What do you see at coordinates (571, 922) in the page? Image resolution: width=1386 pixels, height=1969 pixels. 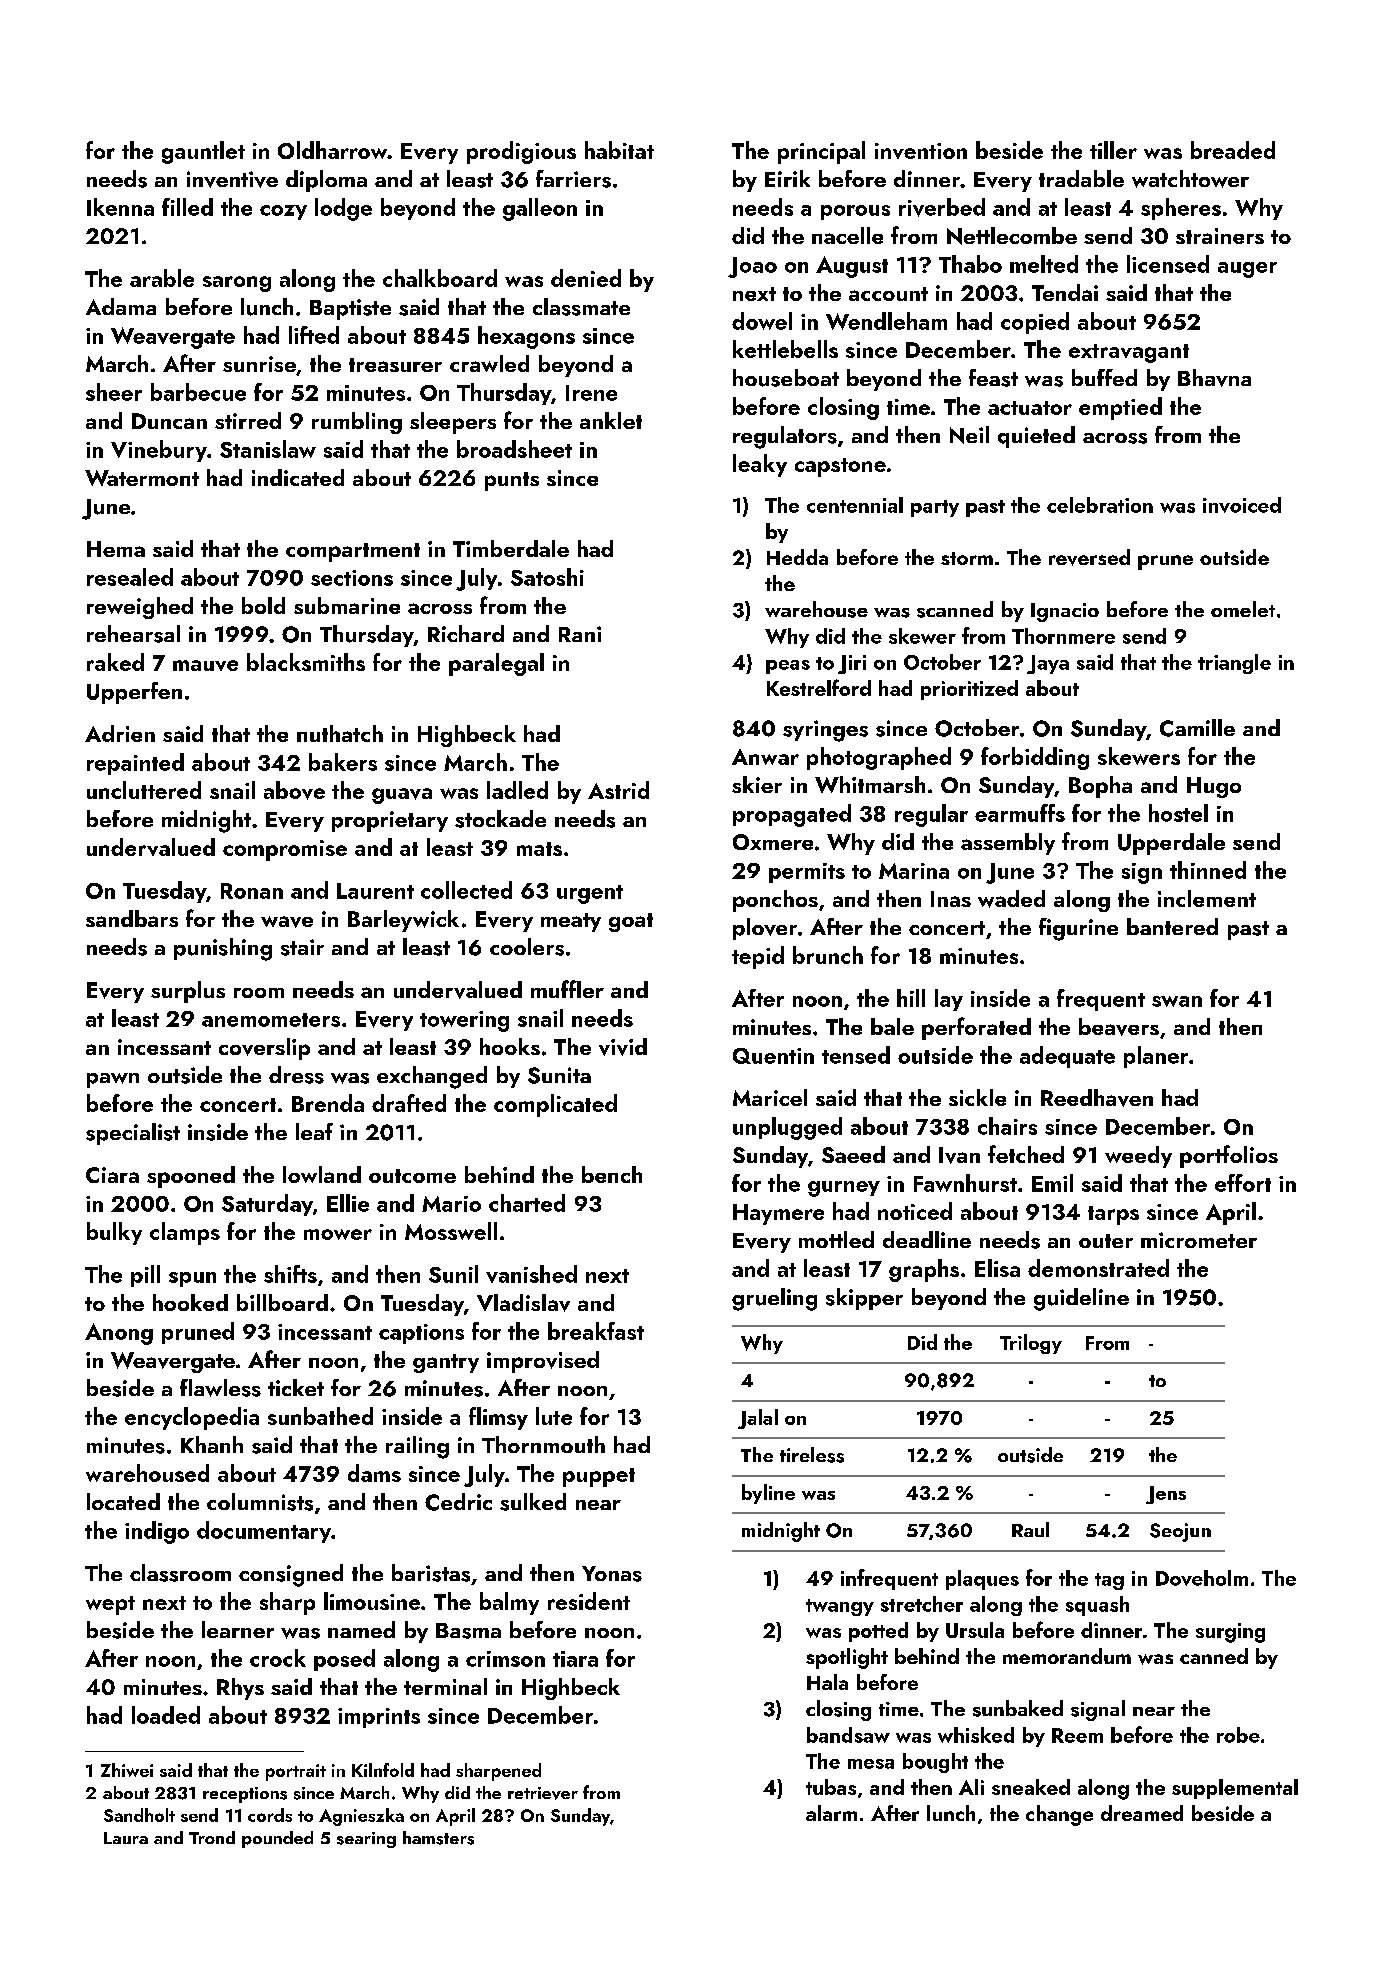 I see `meaty` at bounding box center [571, 922].
